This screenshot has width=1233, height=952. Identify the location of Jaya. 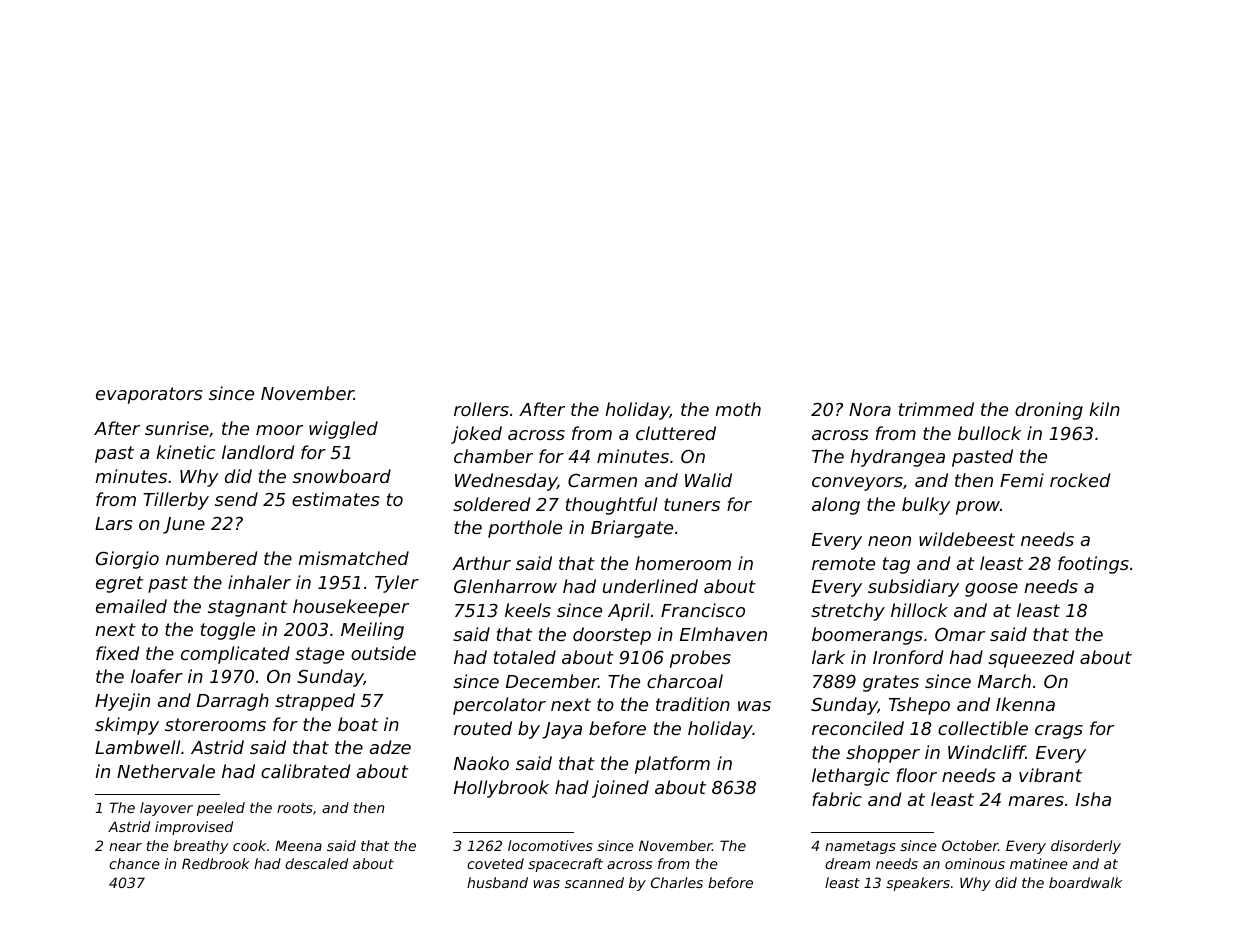
(562, 730).
